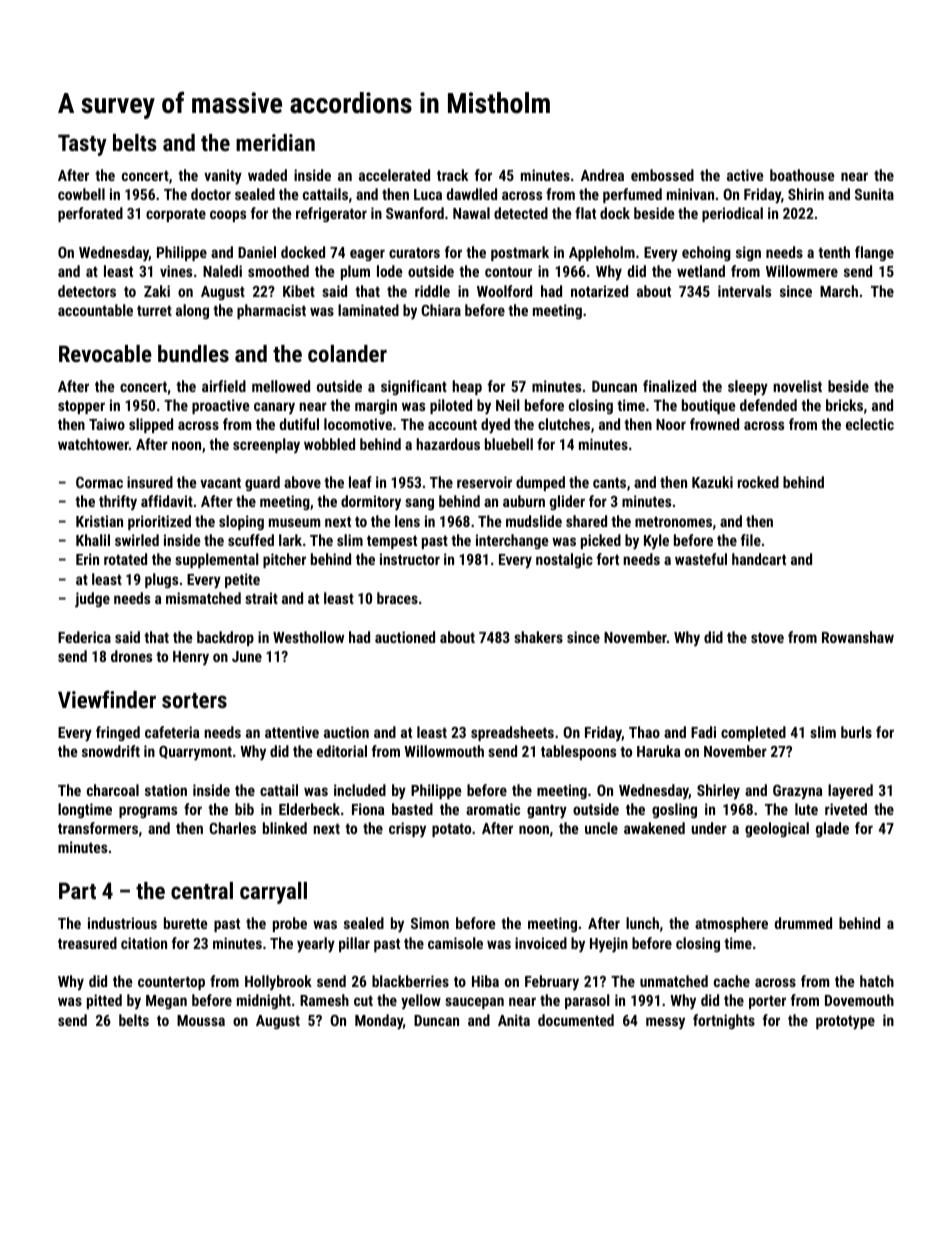  I want to click on Hyejin, so click(609, 945).
